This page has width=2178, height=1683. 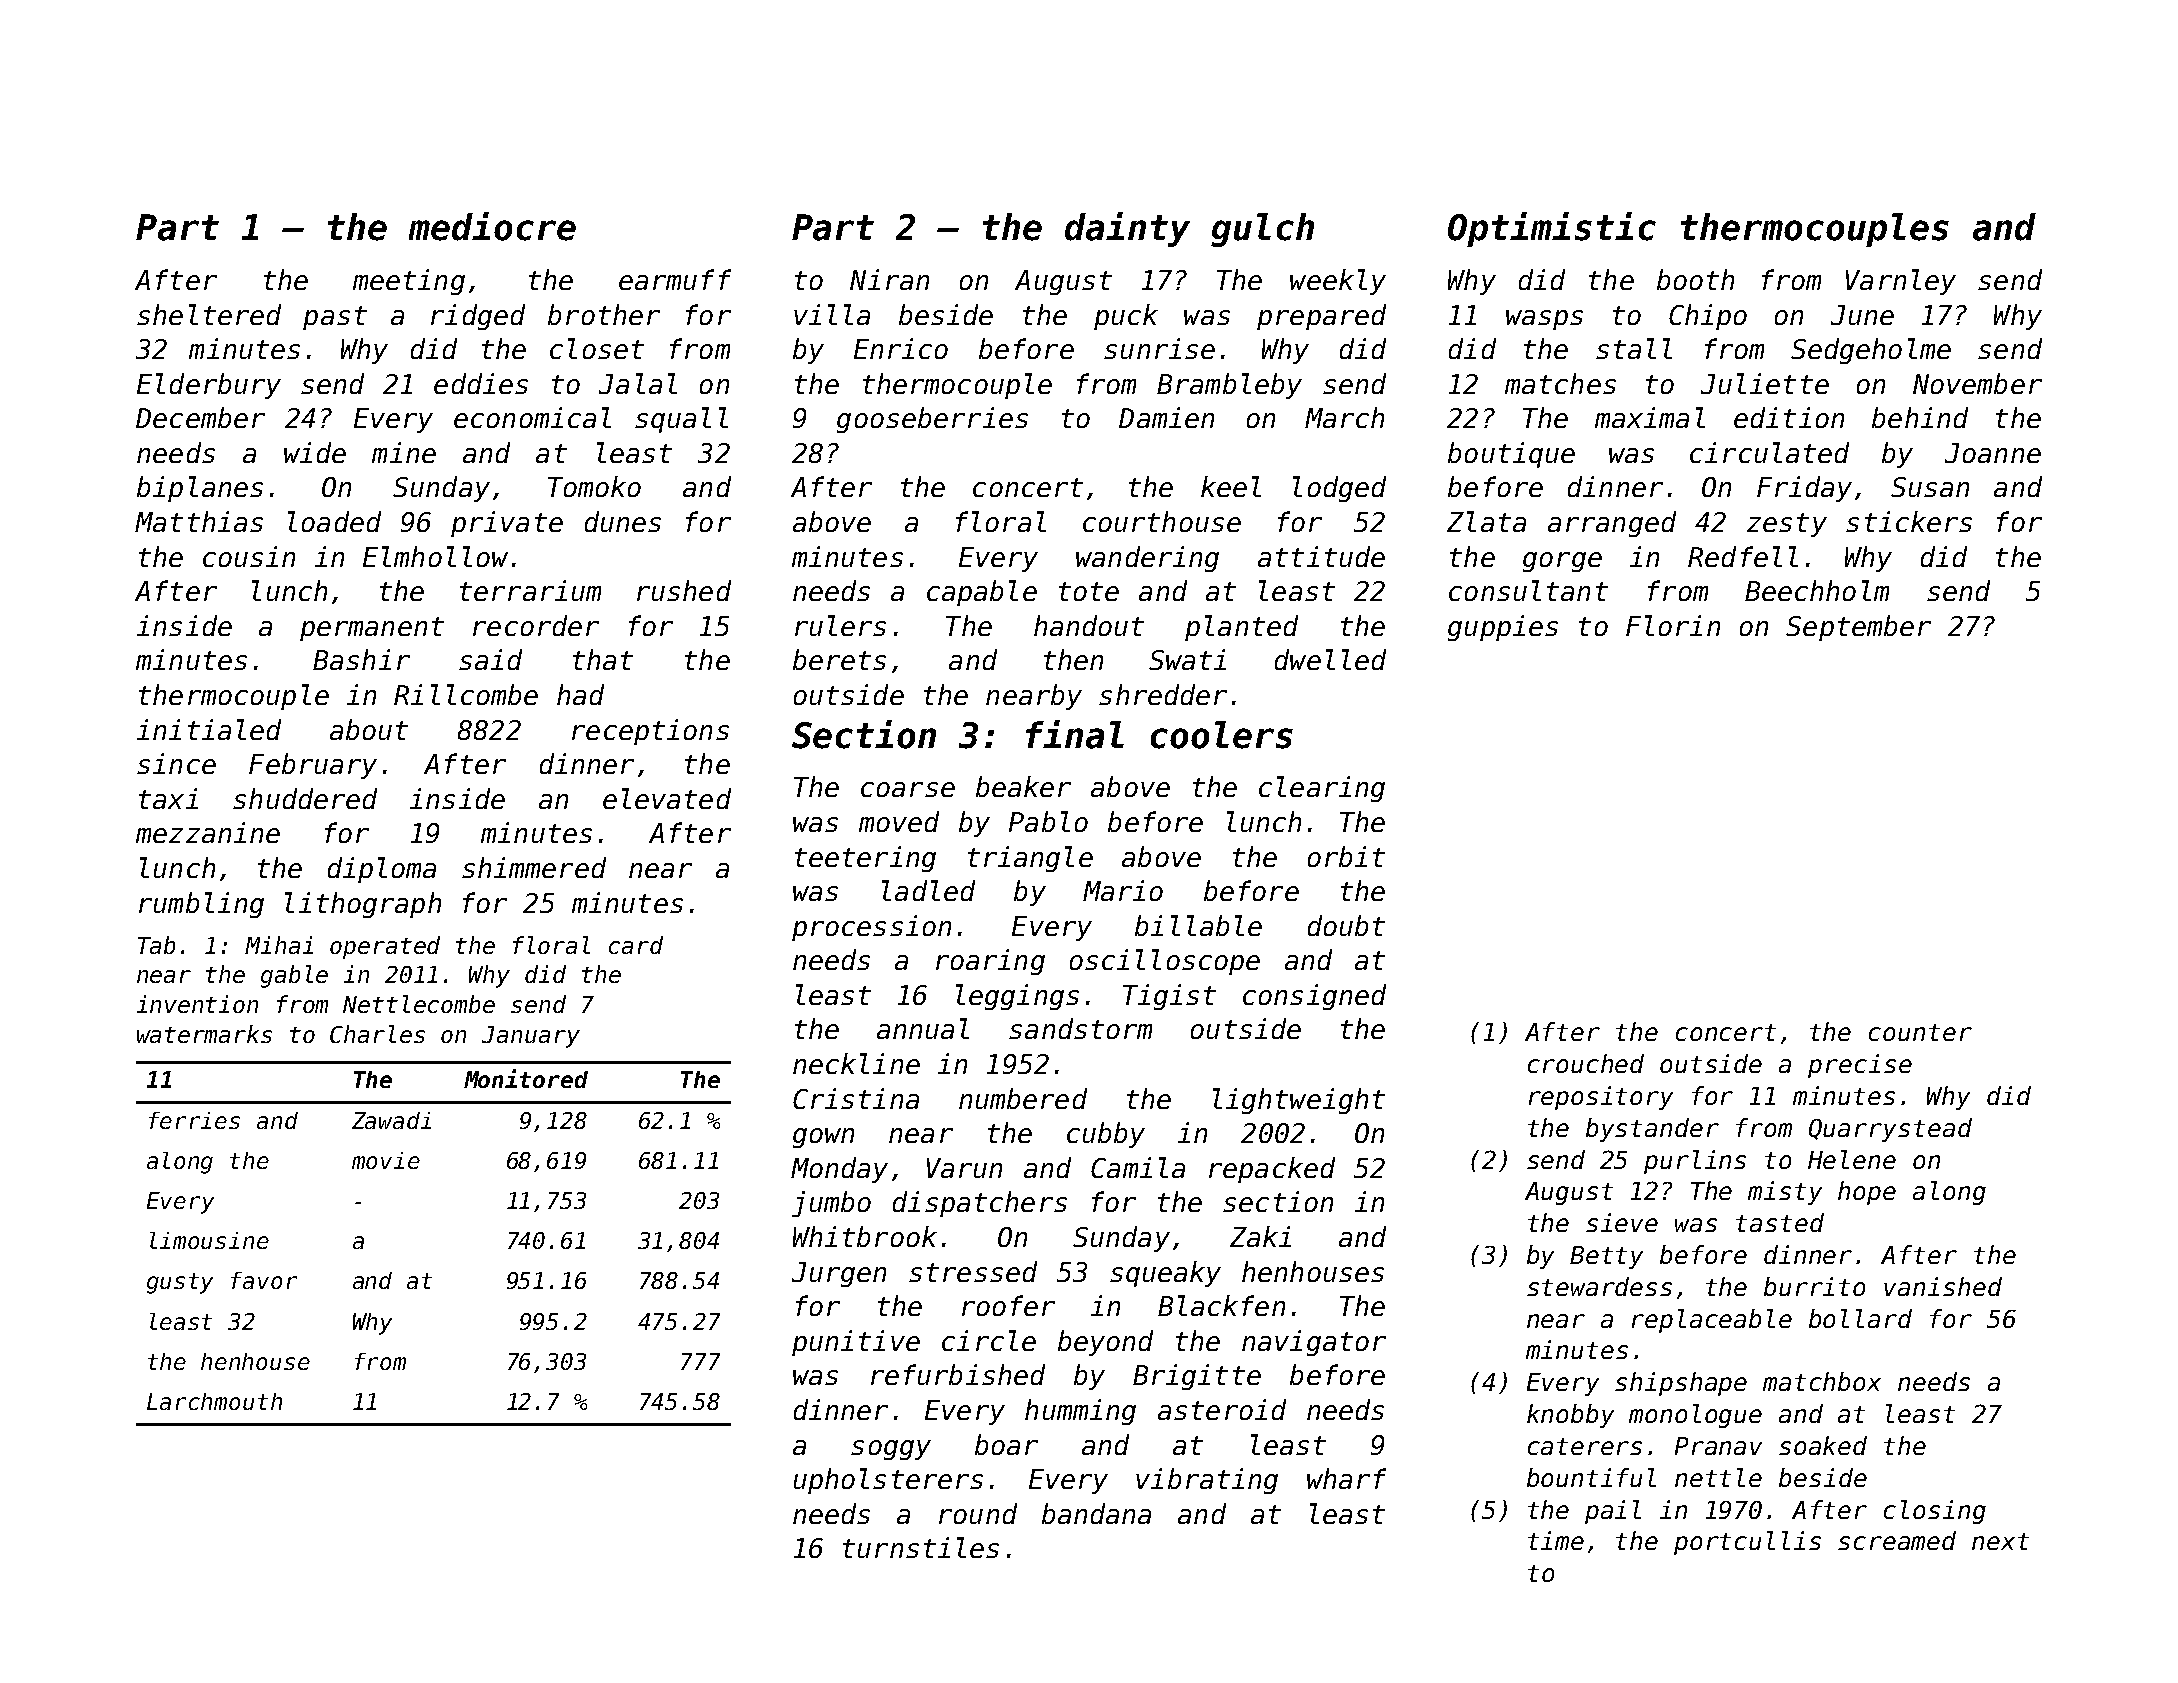 I want to click on planted, so click(x=1241, y=628).
